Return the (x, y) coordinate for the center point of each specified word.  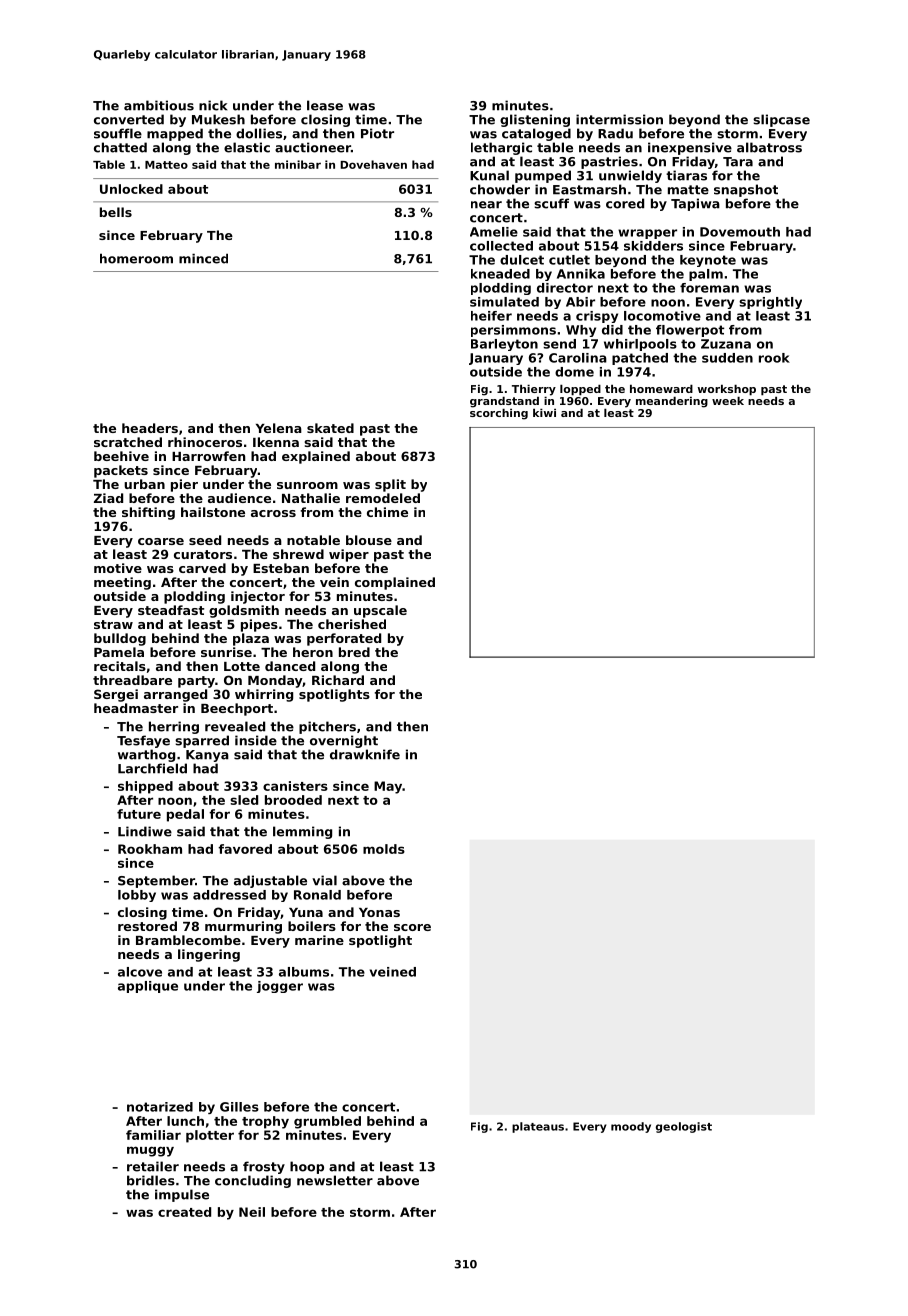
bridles (151, 1180)
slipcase (781, 120)
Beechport (237, 709)
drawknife (365, 754)
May (388, 787)
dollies (259, 133)
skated (330, 428)
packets (121, 471)
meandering (672, 402)
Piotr (377, 133)
